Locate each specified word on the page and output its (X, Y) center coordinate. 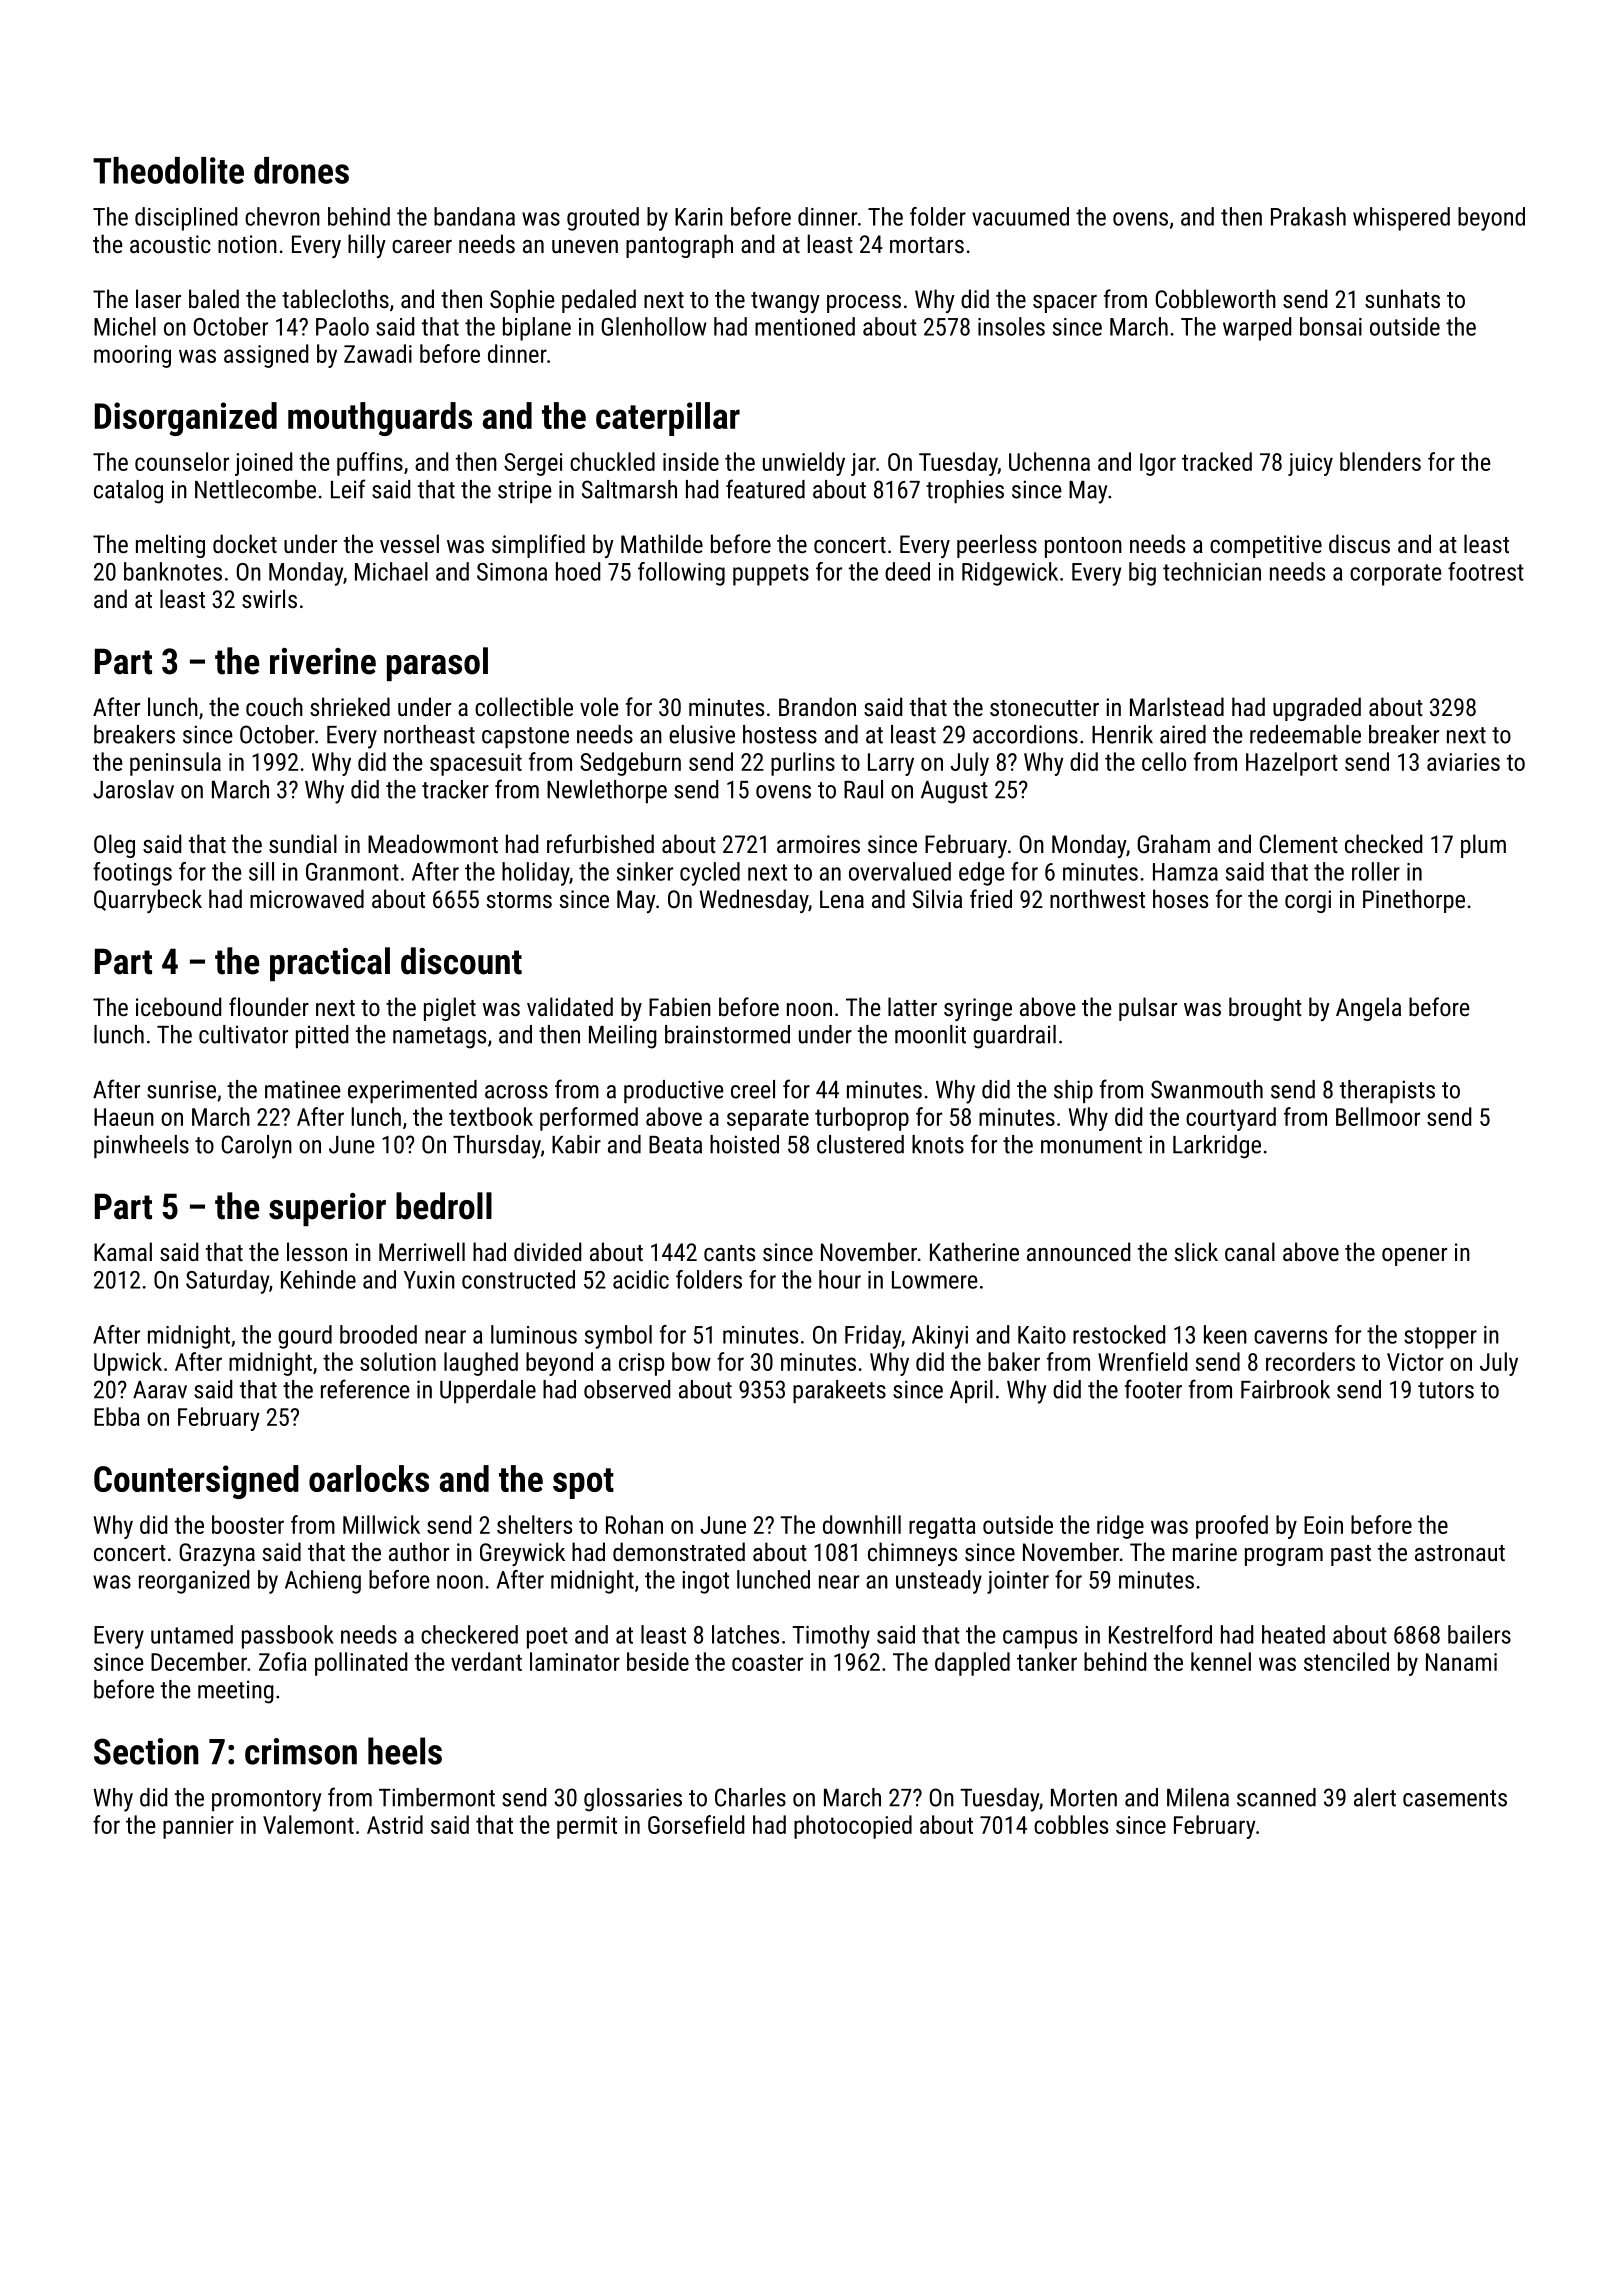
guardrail (1014, 1037)
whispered (1401, 219)
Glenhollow (654, 326)
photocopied (853, 1827)
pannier (198, 1827)
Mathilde (662, 543)
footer (1153, 1389)
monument (1091, 1145)
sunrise (181, 1089)
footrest (1486, 571)
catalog (128, 492)
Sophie (522, 301)
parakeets (839, 1391)
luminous (534, 1334)
